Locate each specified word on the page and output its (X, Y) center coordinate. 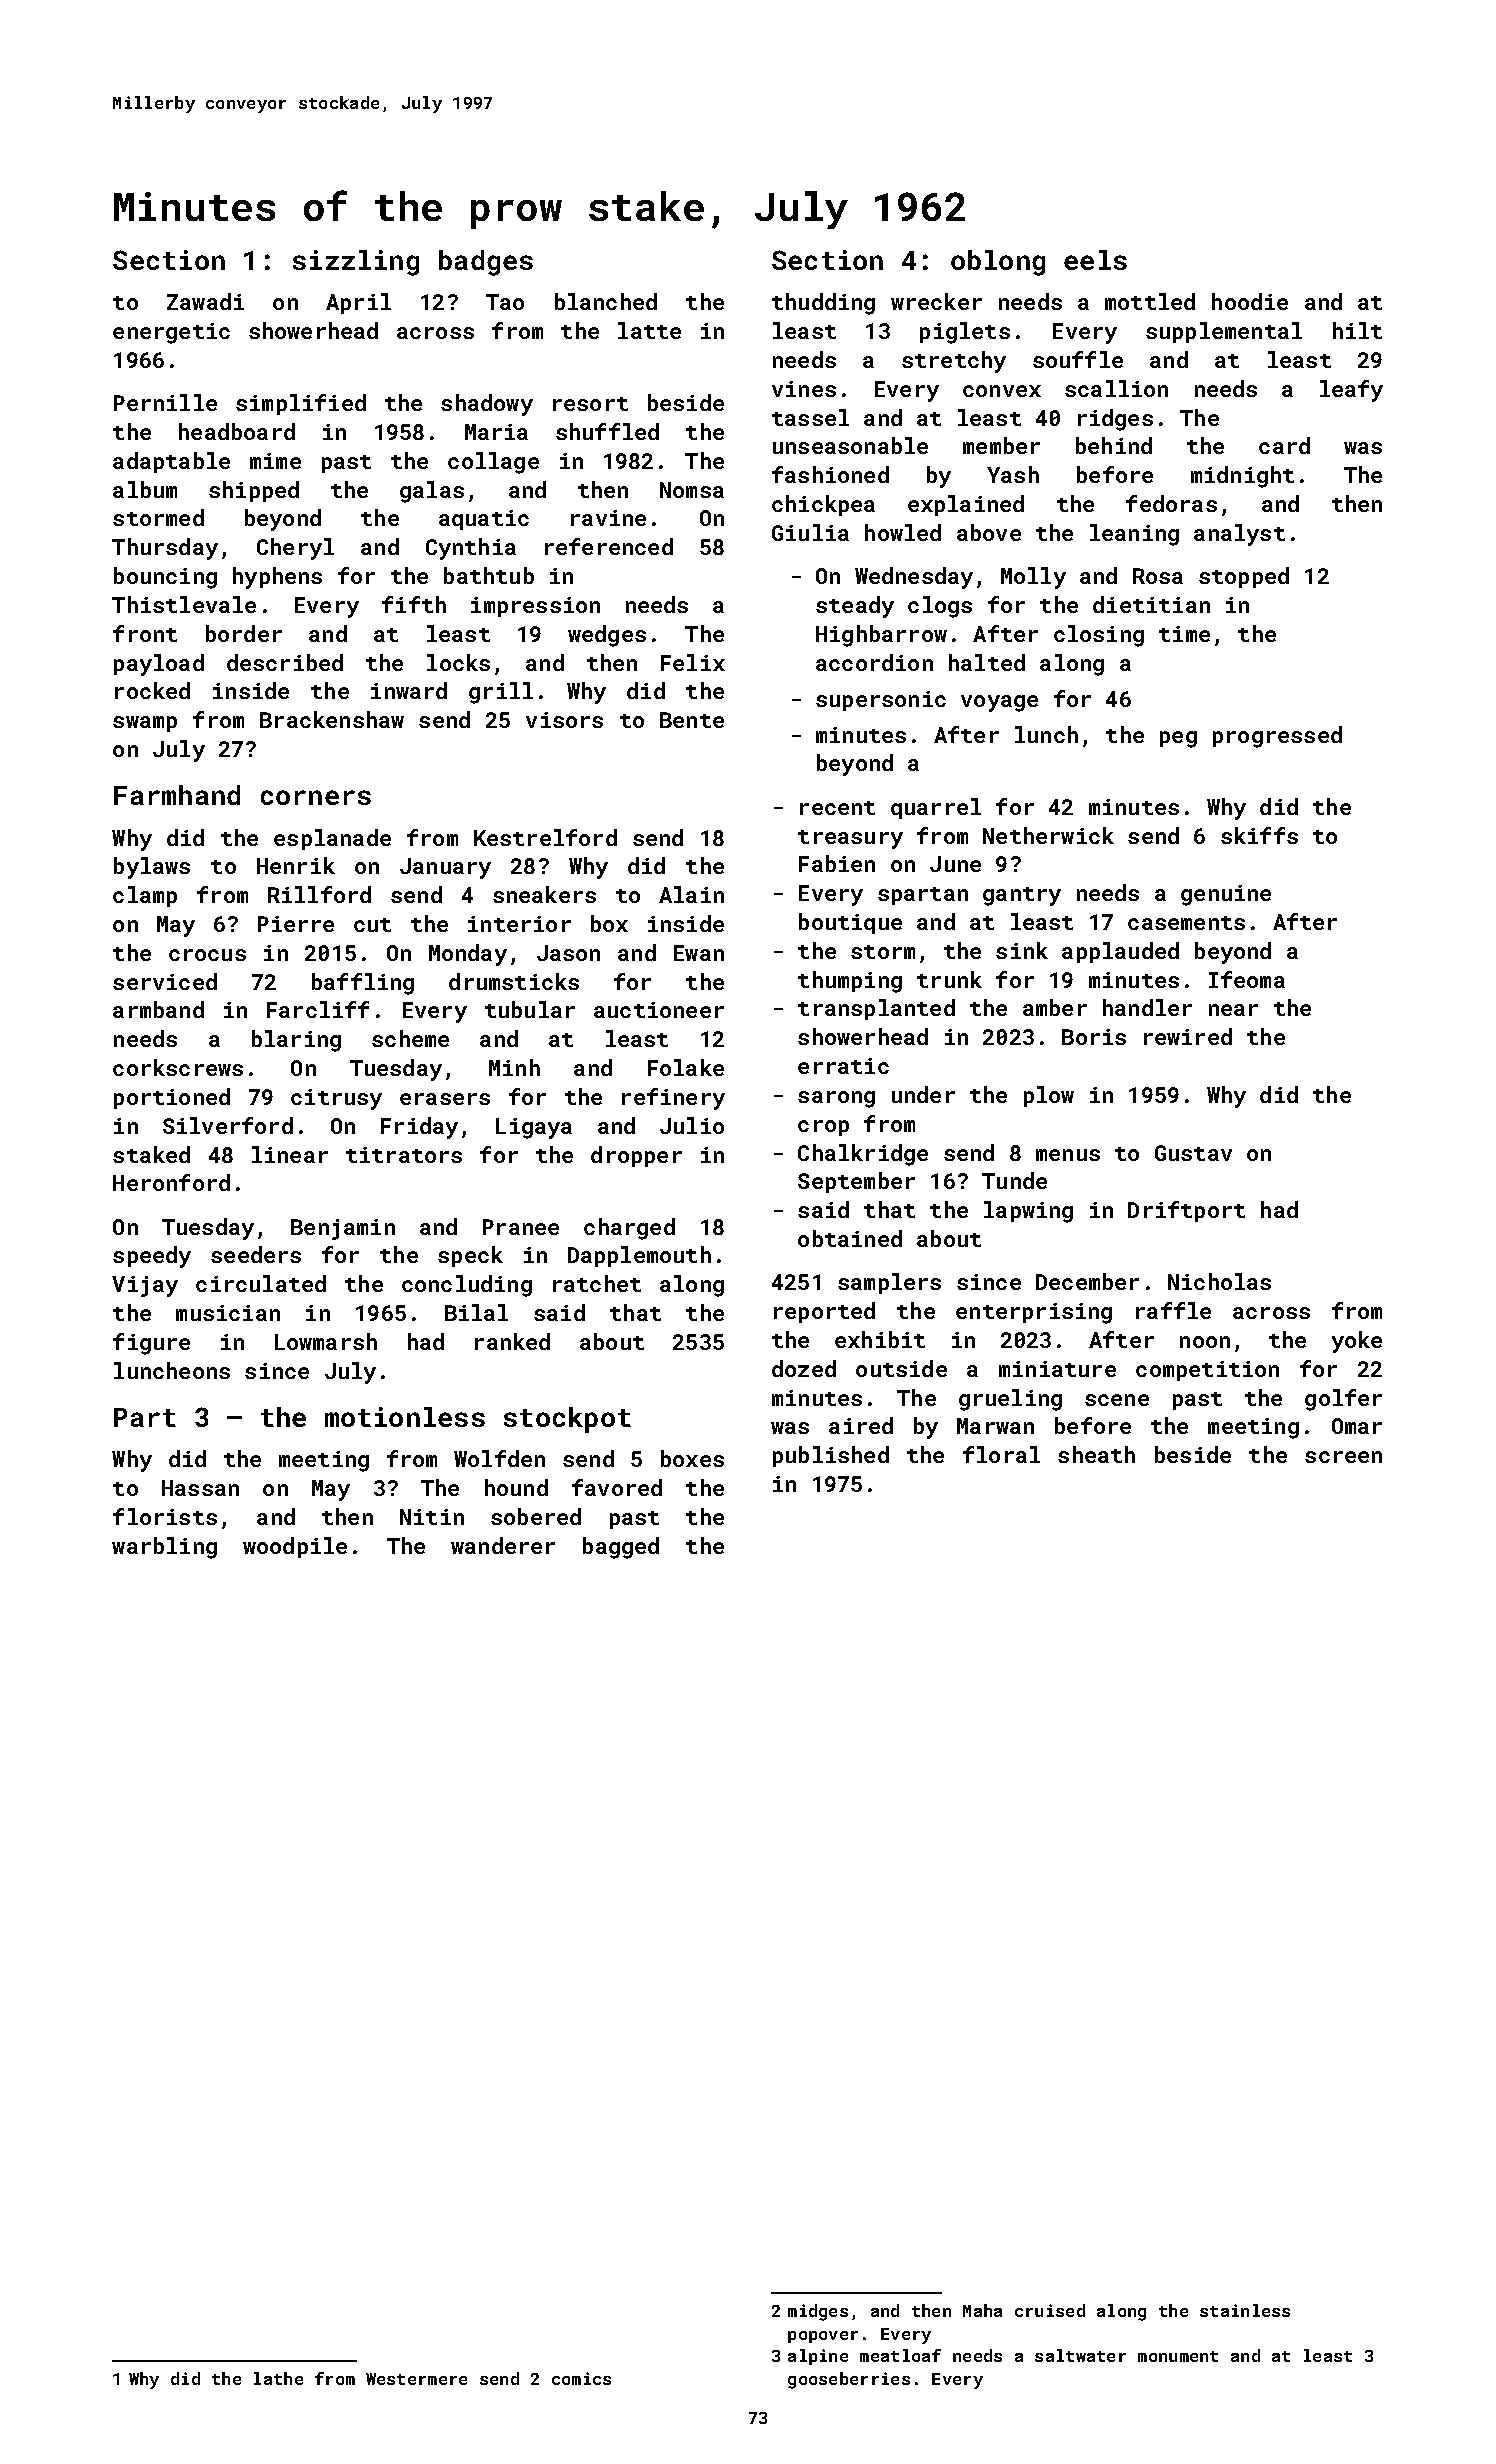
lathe (278, 2378)
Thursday (165, 549)
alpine (818, 2357)
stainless (1245, 2310)
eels (1095, 260)
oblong (998, 263)
